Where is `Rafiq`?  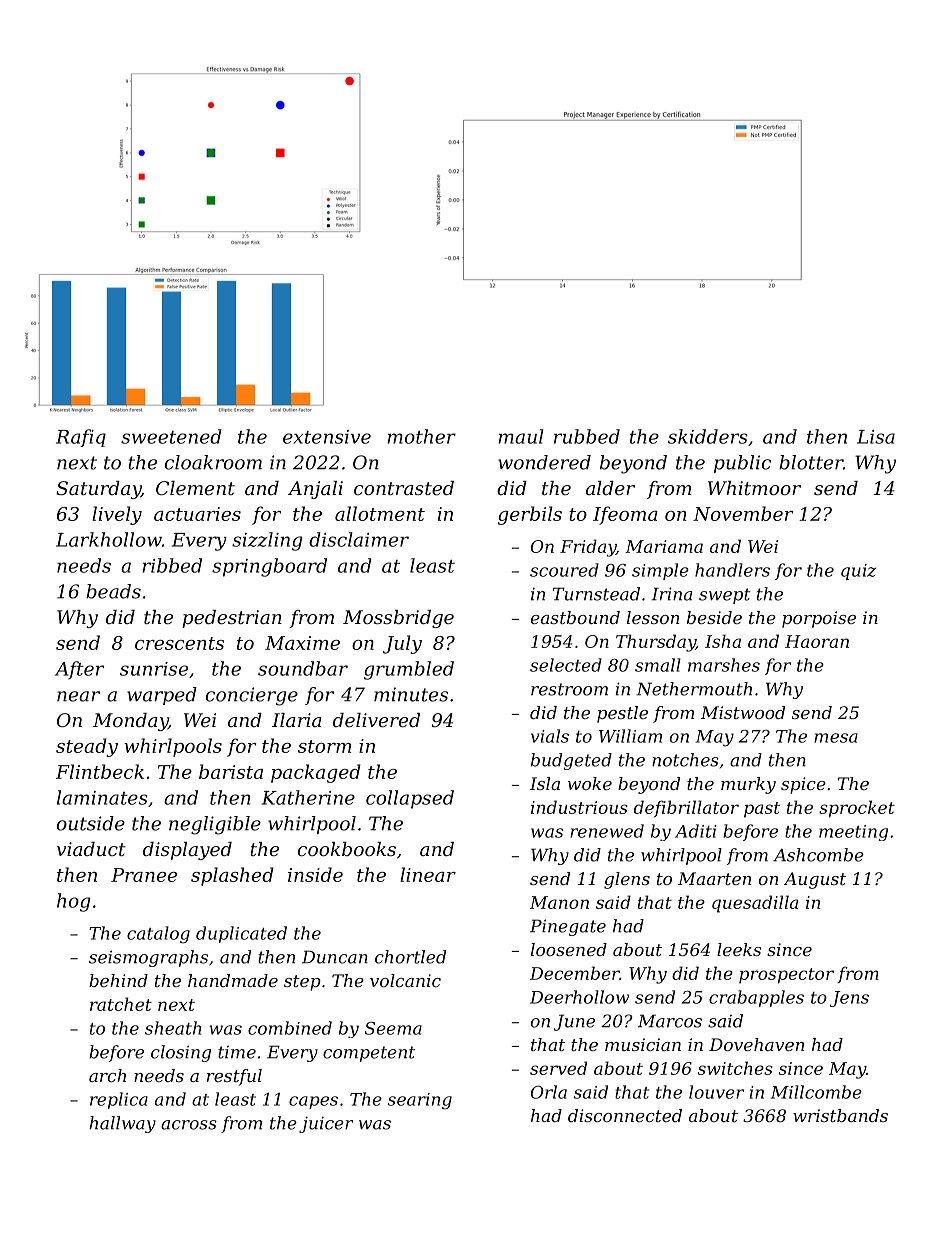 Rafiq is located at coordinates (81, 438).
